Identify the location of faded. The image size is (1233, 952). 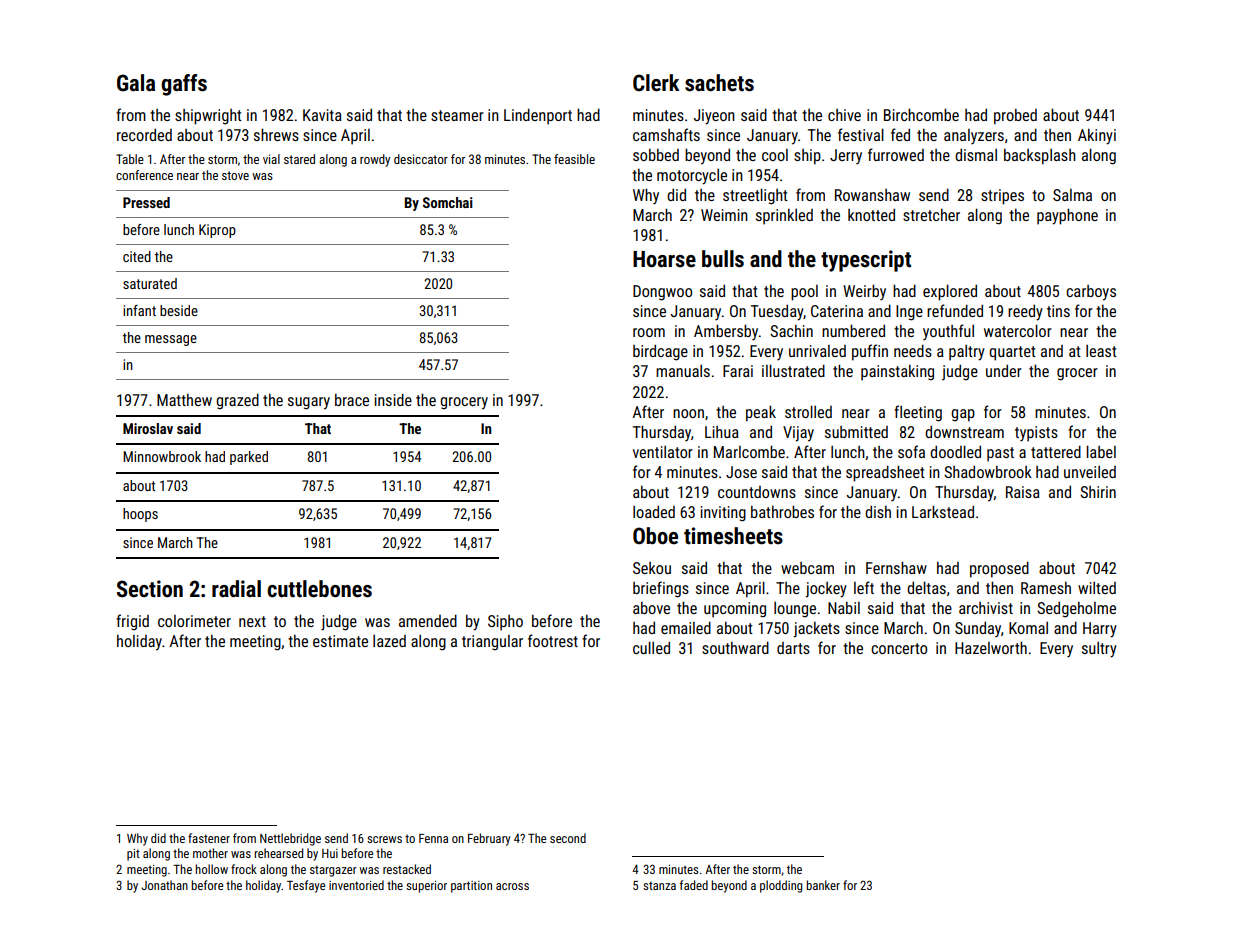
(694, 885).
